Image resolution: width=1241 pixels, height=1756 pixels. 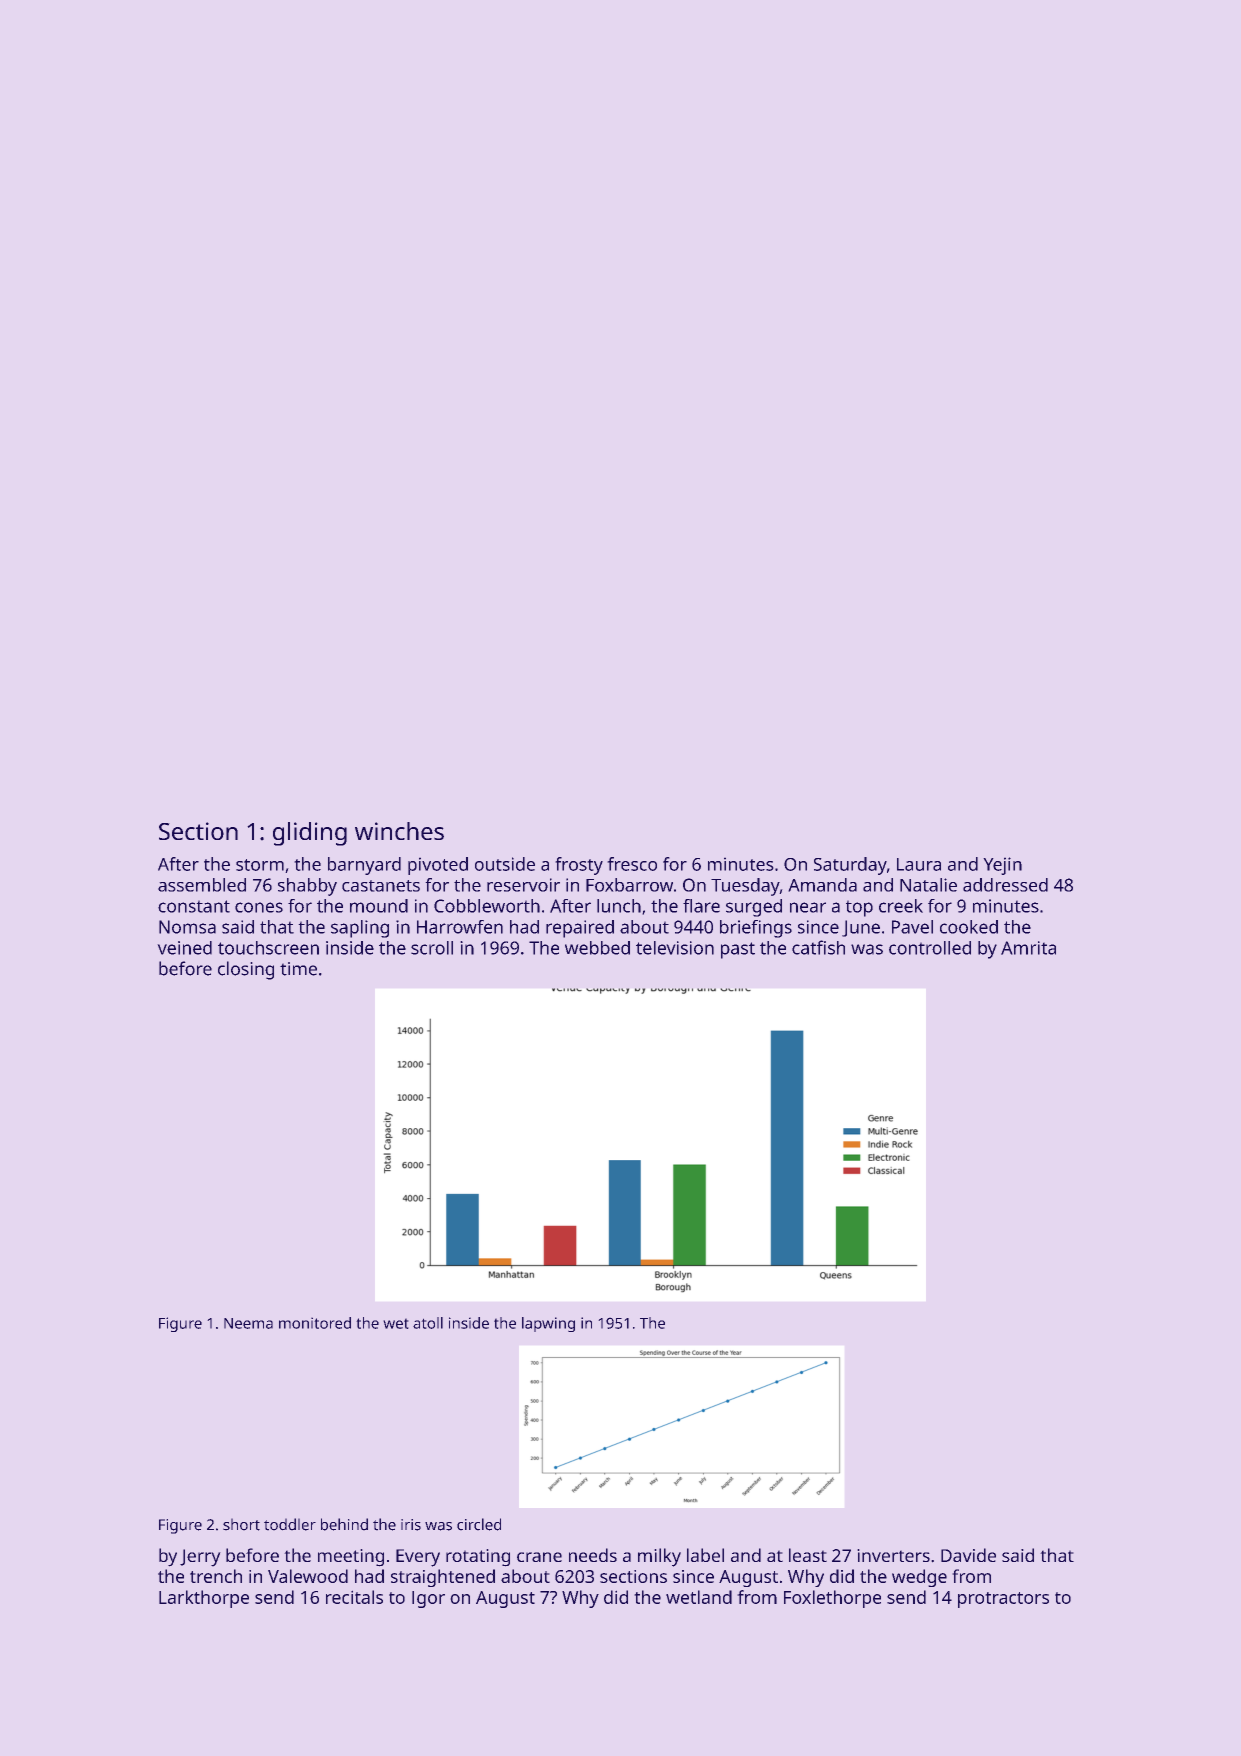 I want to click on Yejin, so click(x=1003, y=866).
